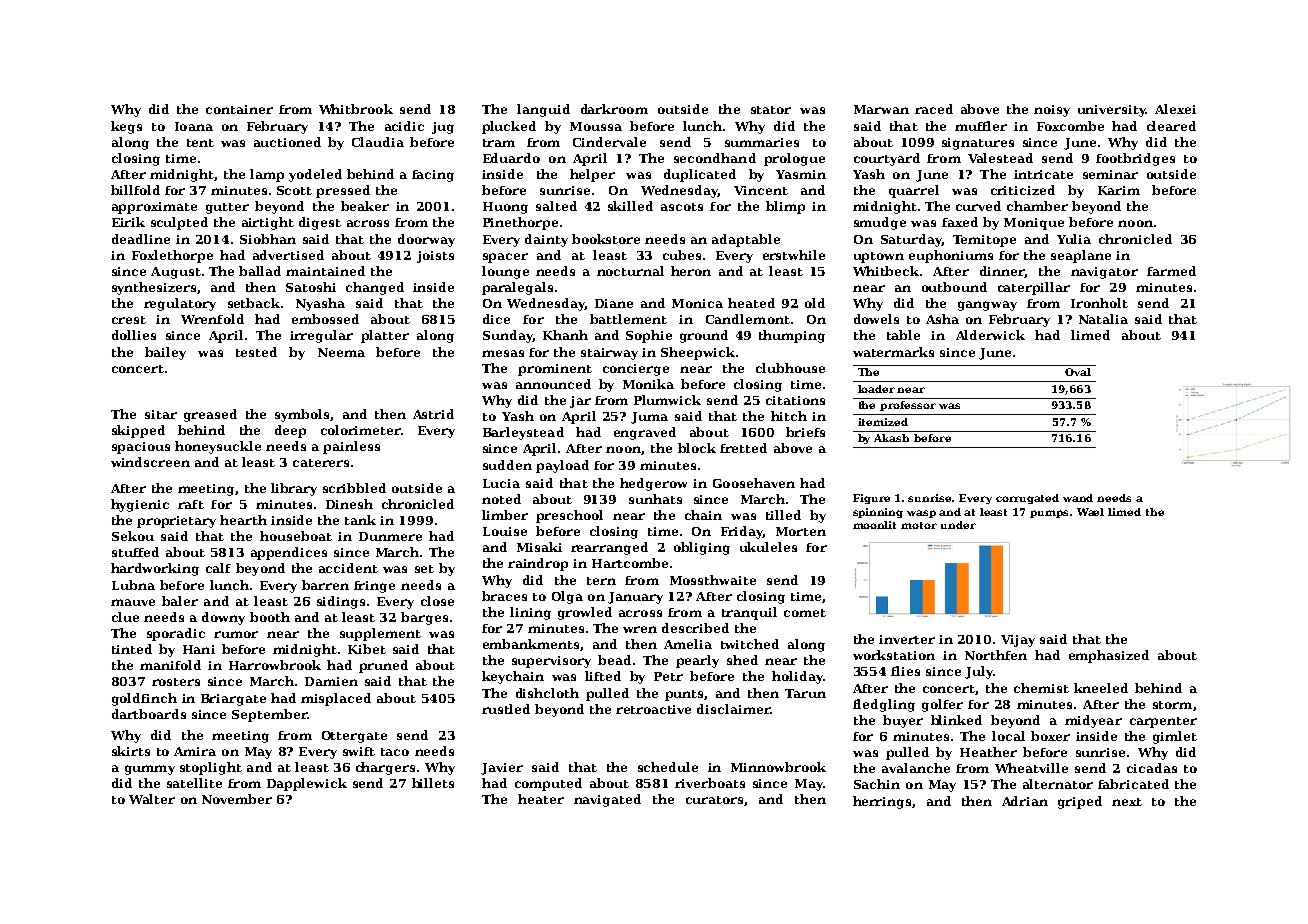 The height and width of the screenshot is (924, 1308). Describe the element at coordinates (713, 580) in the screenshot. I see `Mossthwaite` at that location.
